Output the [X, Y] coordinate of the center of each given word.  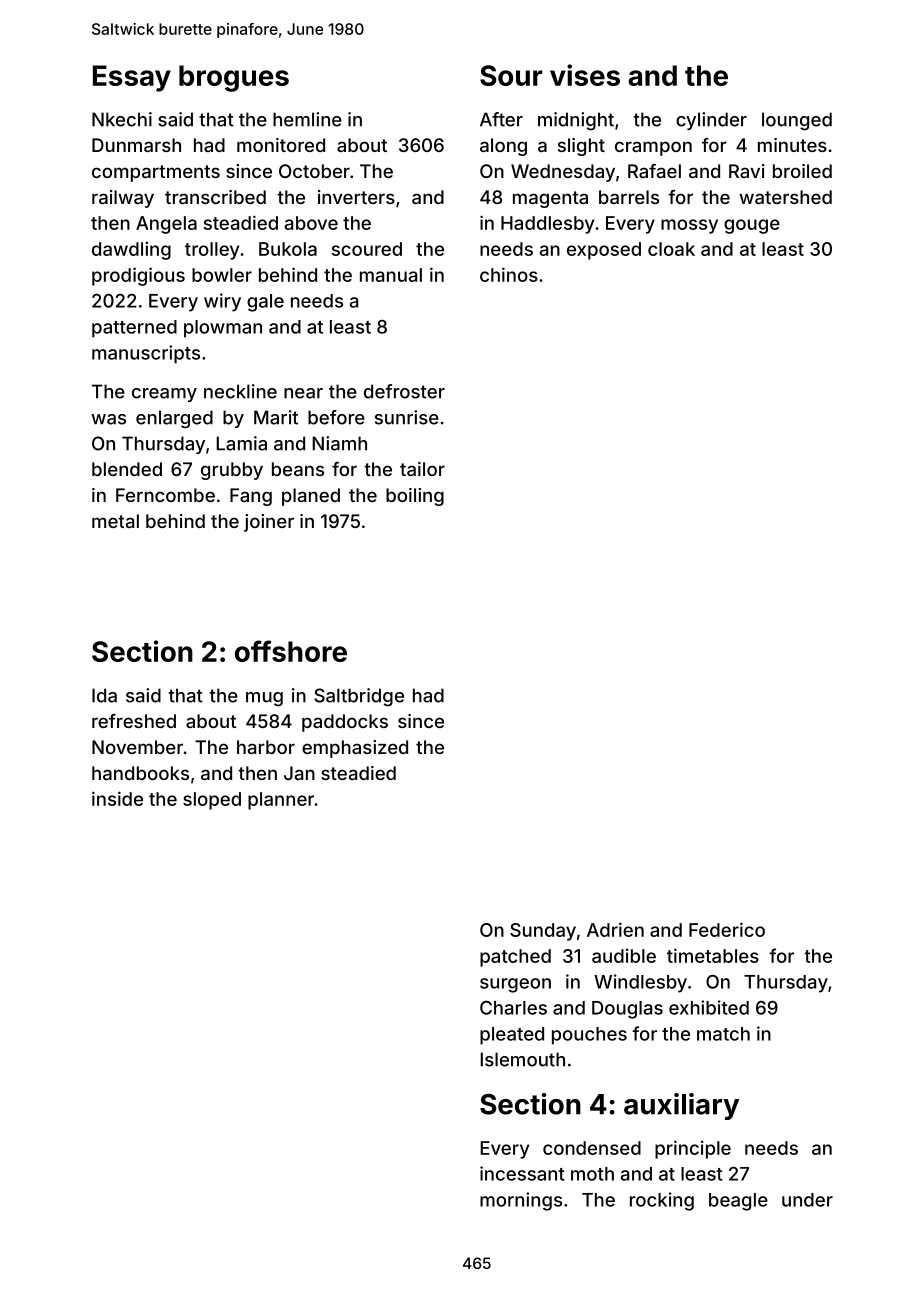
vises [585, 75]
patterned [134, 329]
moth [592, 1174]
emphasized [355, 749]
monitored [281, 145]
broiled [802, 171]
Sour [511, 75]
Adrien [615, 929]
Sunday [543, 932]
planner [281, 801]
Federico [727, 929]
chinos [509, 274]
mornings [521, 1201]
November [137, 747]
